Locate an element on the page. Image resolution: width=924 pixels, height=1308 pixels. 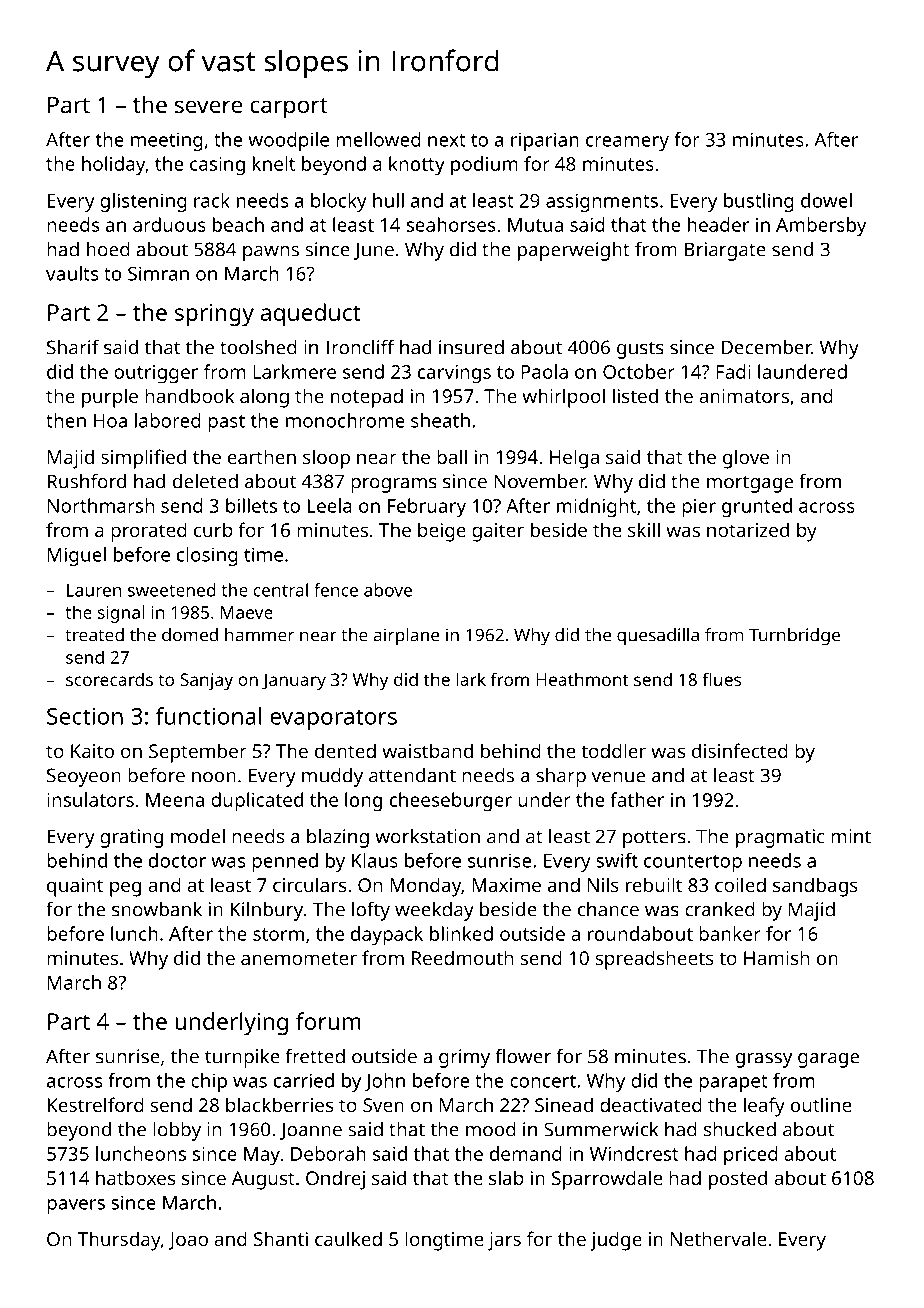
knotty is located at coordinates (417, 166).
